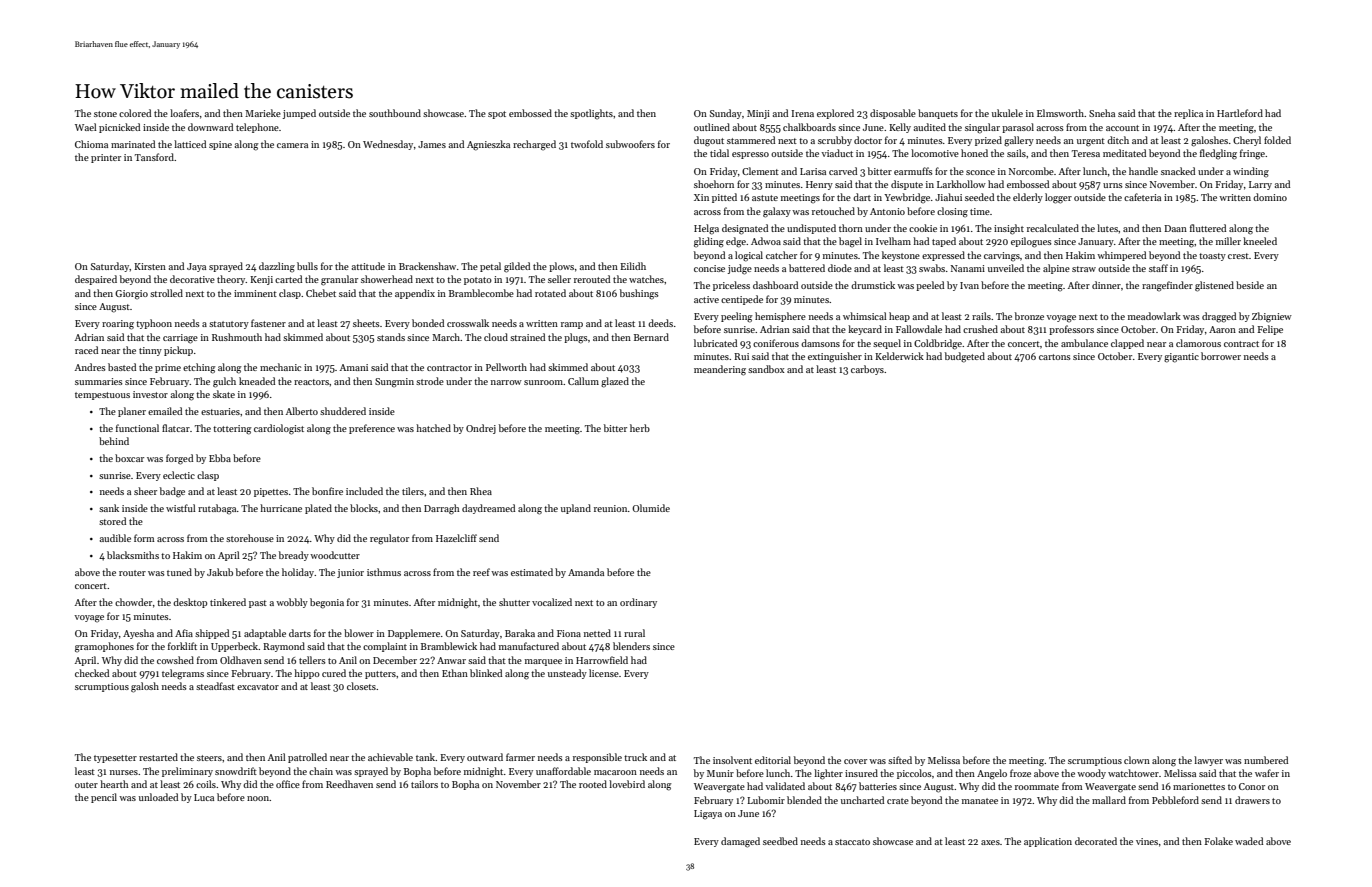  What do you see at coordinates (576, 509) in the page?
I see `upland` at bounding box center [576, 509].
